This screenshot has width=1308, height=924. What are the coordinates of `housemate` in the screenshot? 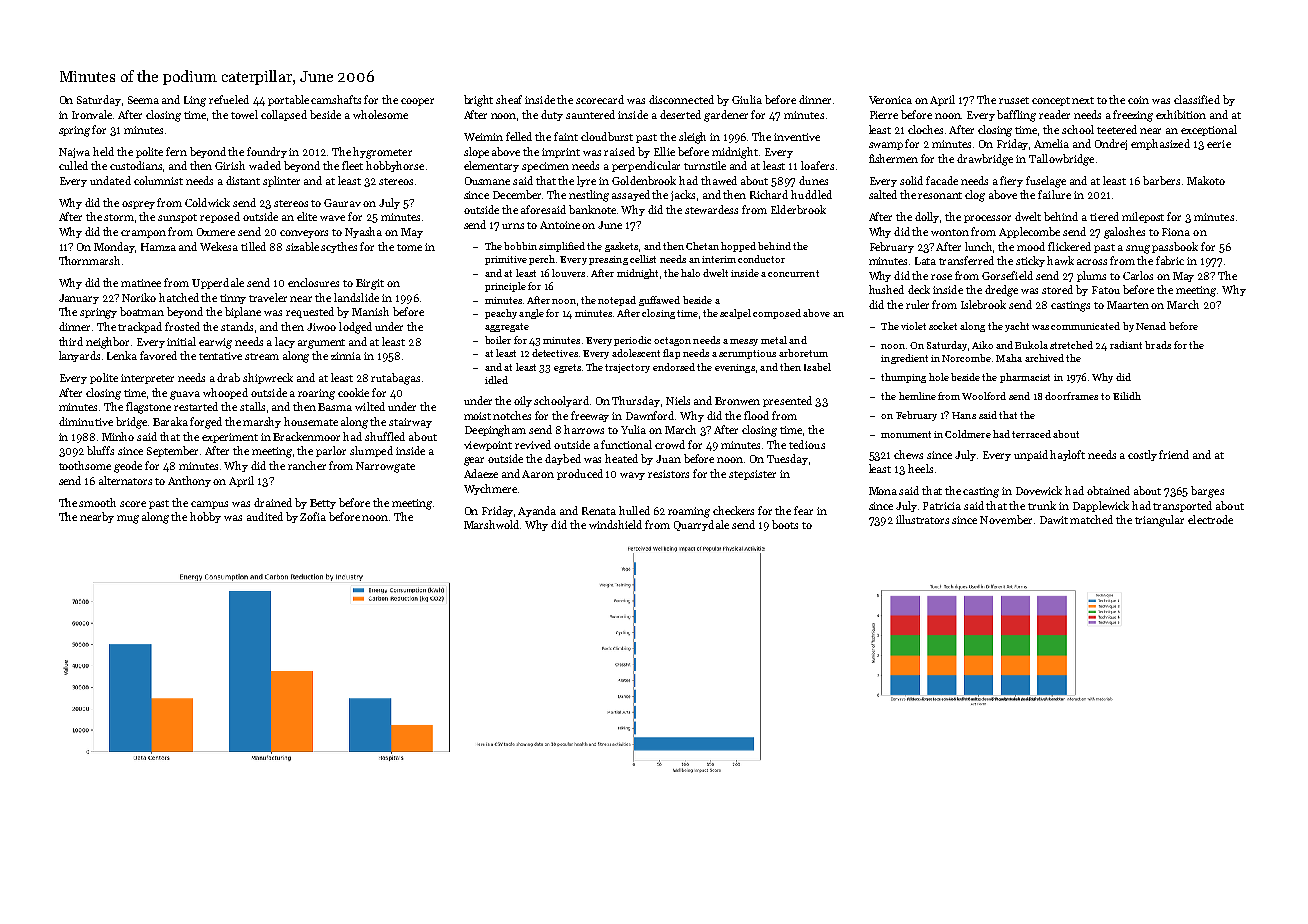 It's located at (311, 421).
